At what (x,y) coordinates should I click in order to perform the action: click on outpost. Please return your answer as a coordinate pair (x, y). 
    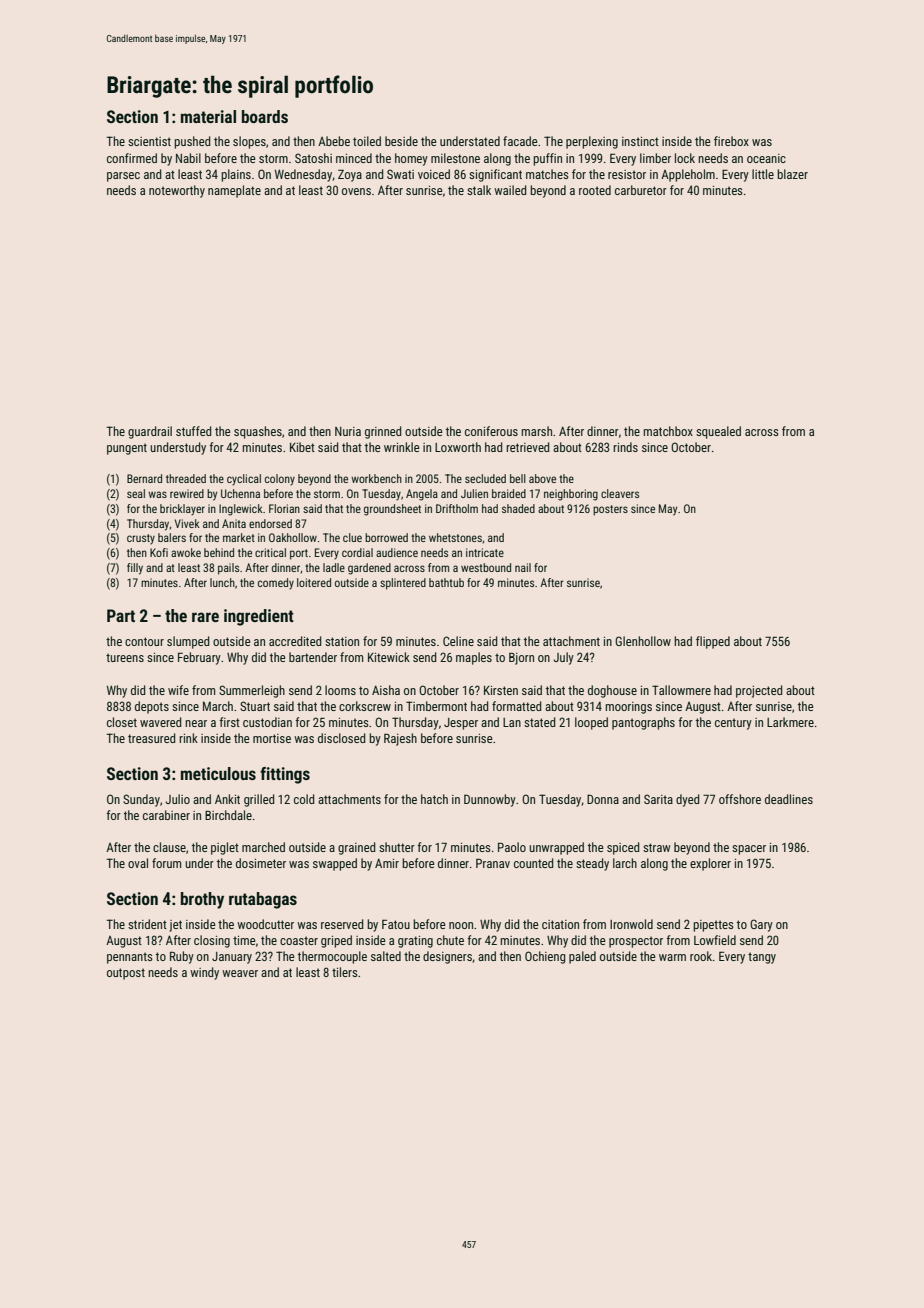
    Looking at the image, I should click on (126, 974).
